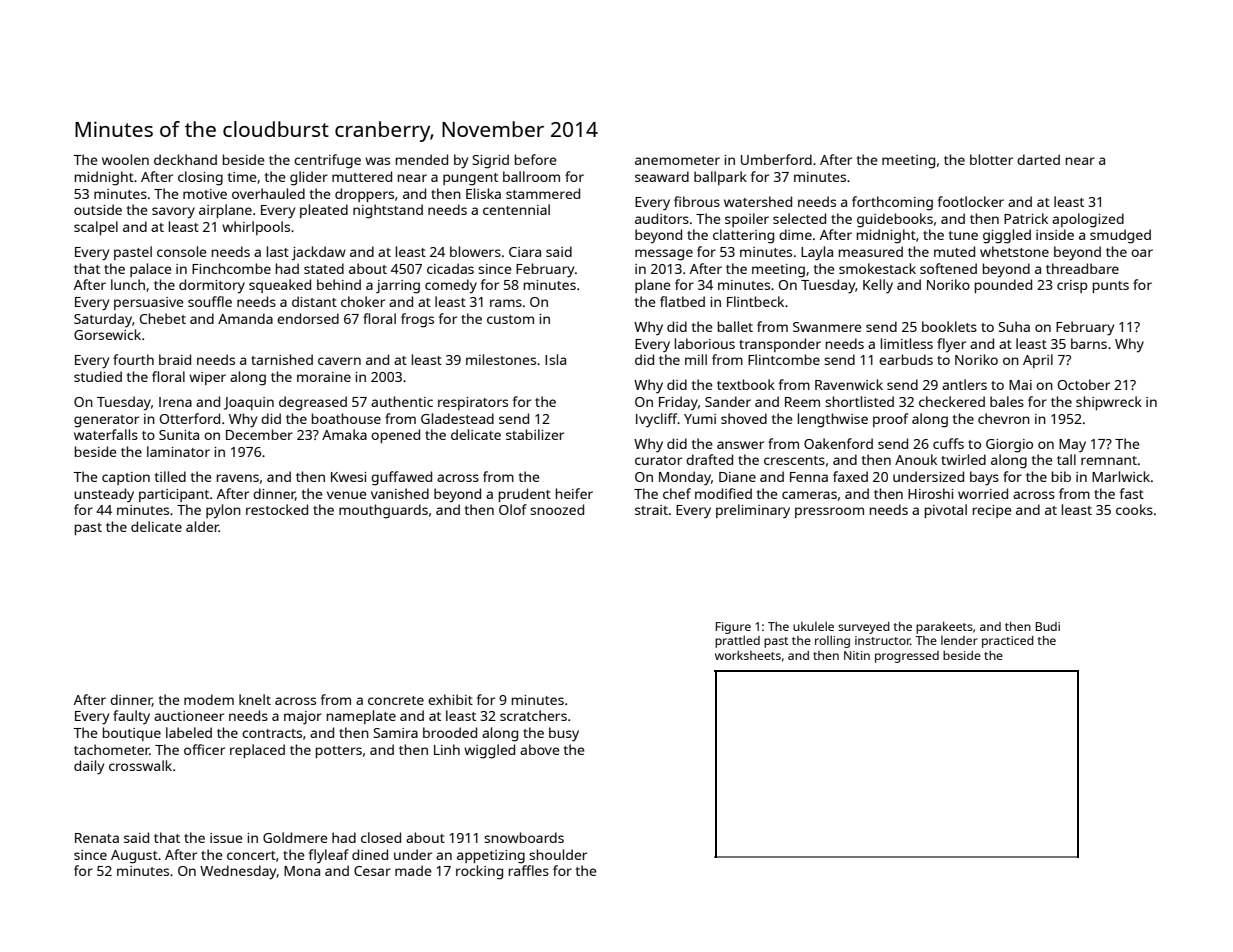 The height and width of the page is (952, 1233). Describe the element at coordinates (277, 509) in the page. I see `restocked` at that location.
